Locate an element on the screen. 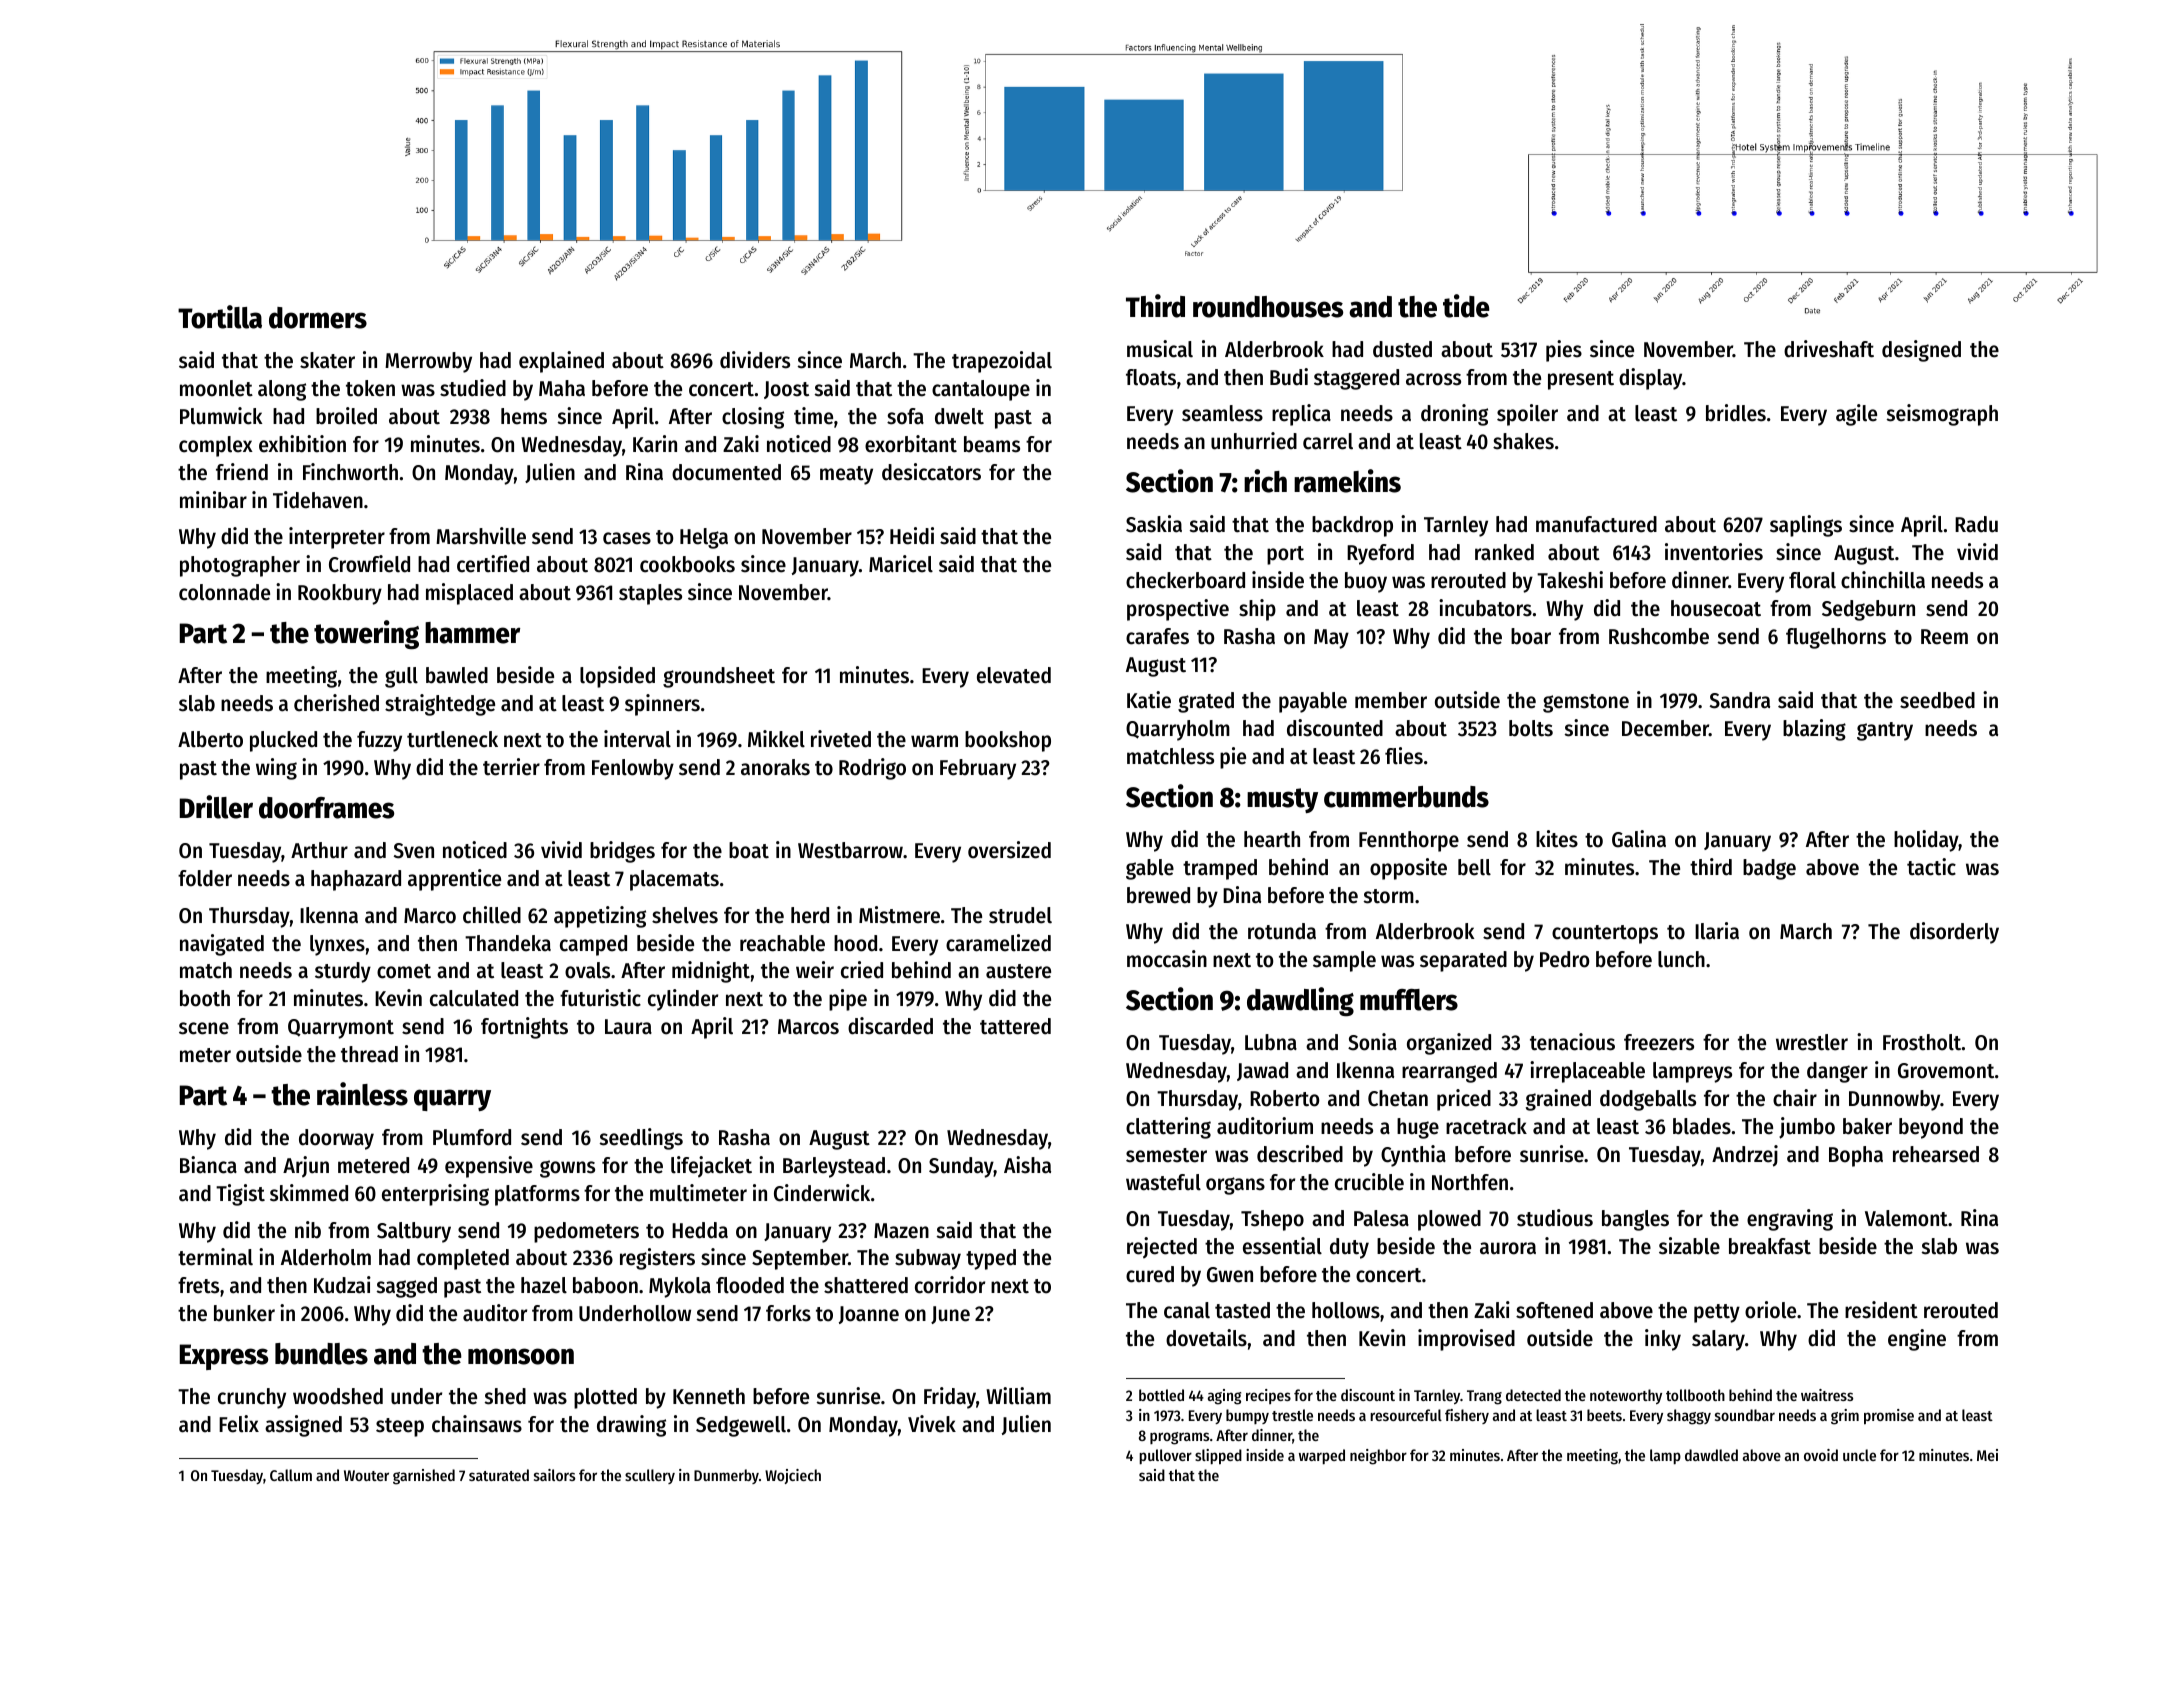  Kudzai is located at coordinates (342, 1285).
